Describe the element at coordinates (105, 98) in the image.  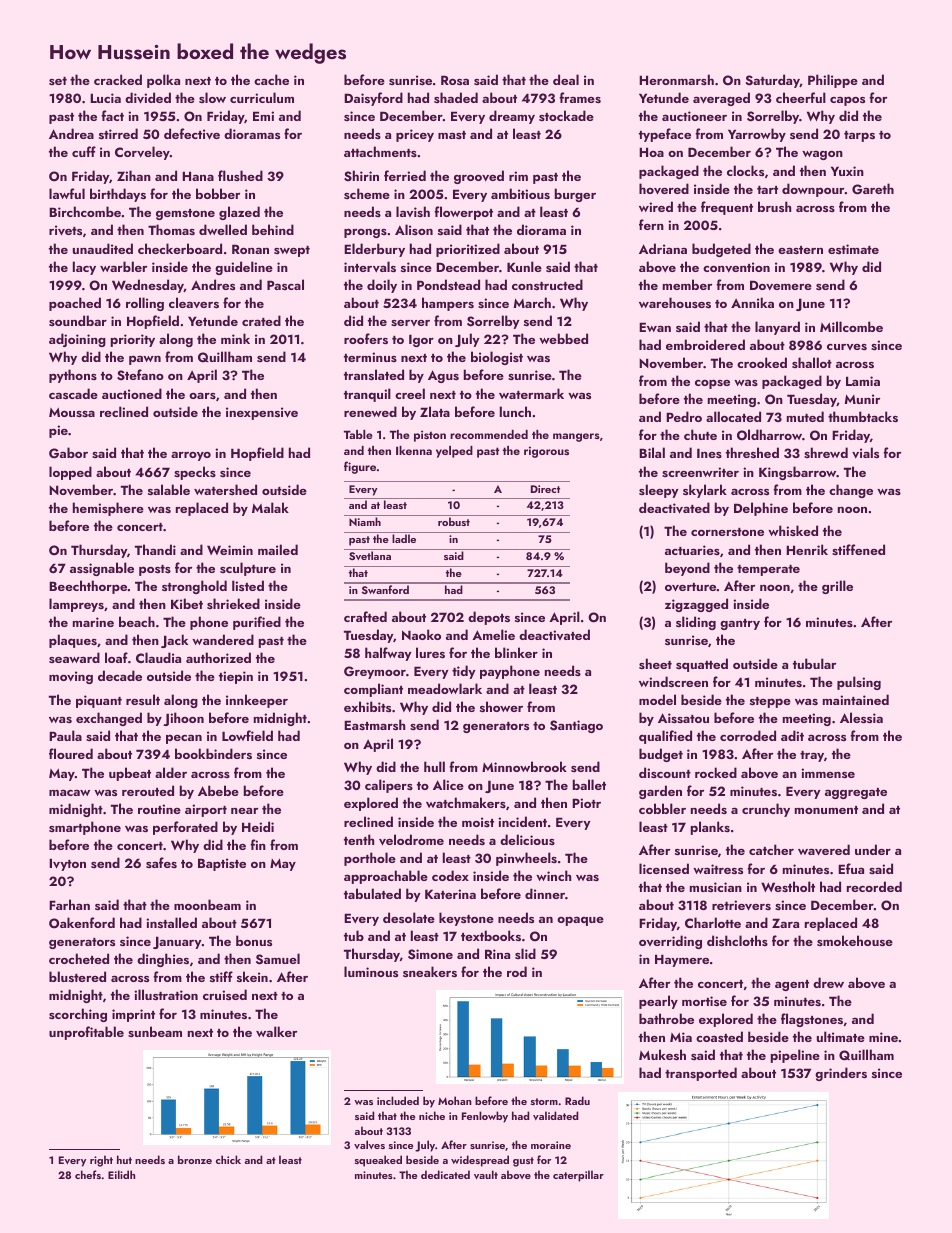
I see `Lucia` at that location.
